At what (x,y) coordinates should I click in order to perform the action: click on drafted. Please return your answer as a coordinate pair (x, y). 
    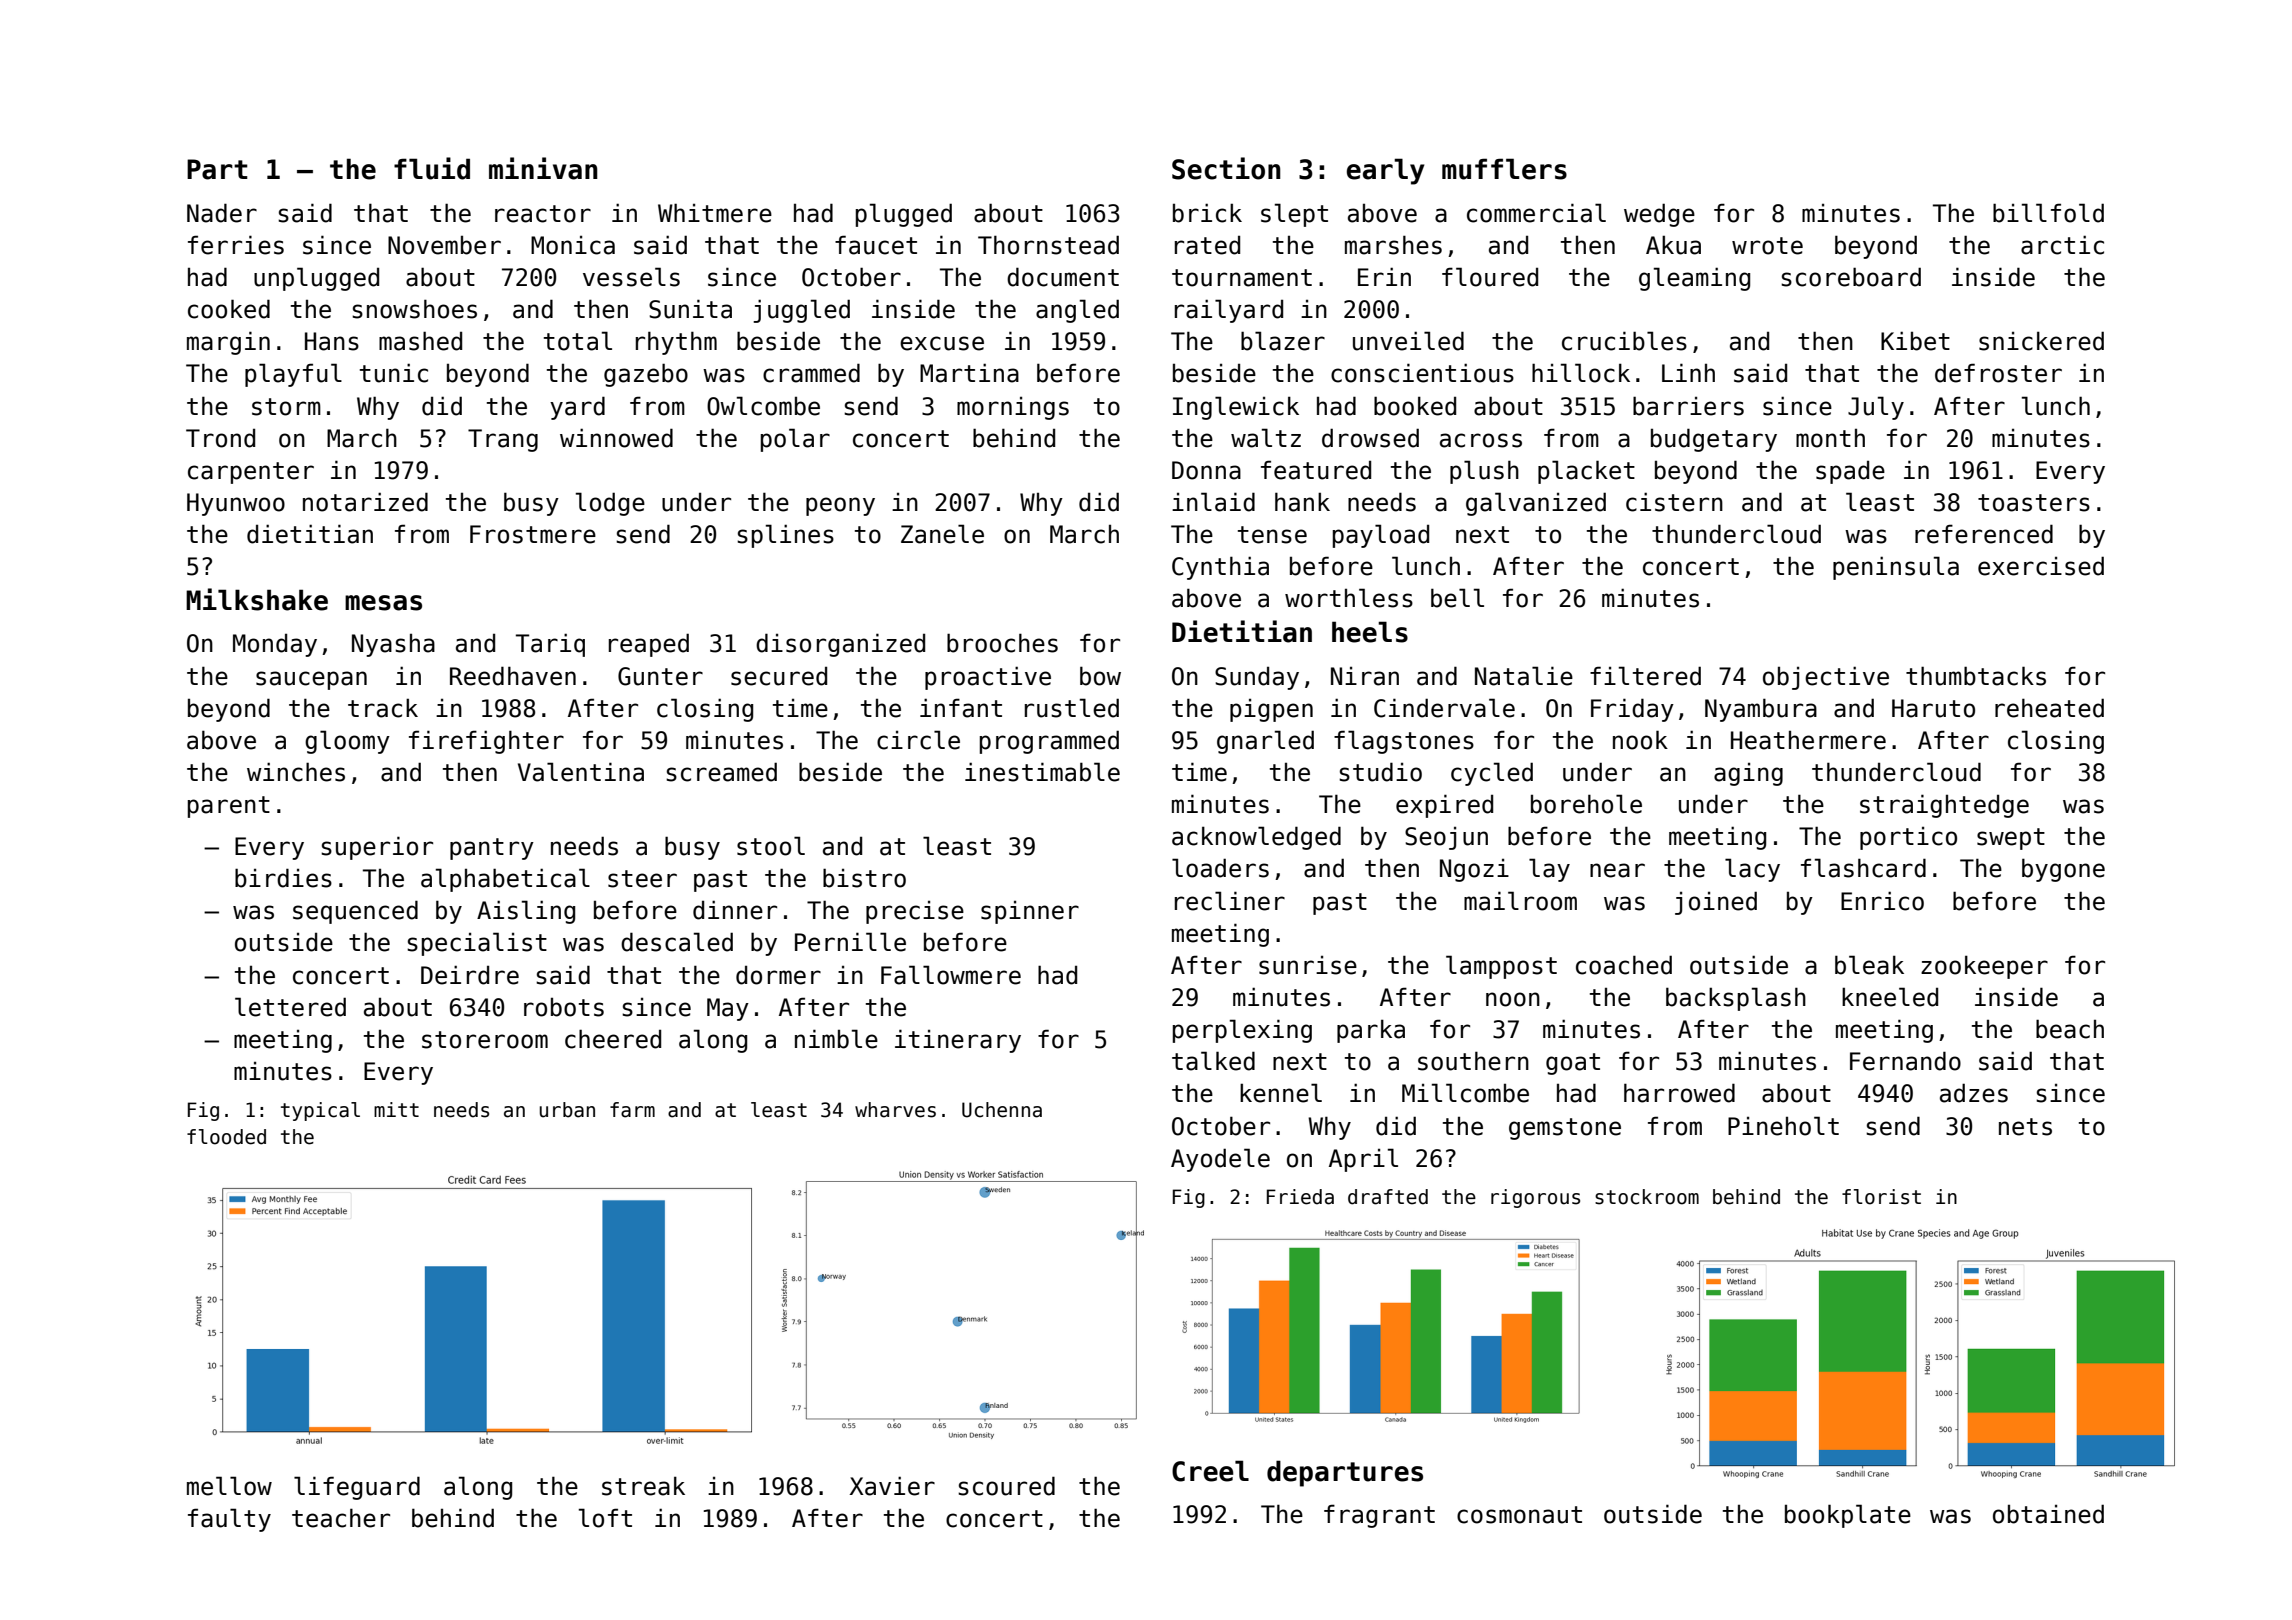
    Looking at the image, I should click on (1388, 1197).
